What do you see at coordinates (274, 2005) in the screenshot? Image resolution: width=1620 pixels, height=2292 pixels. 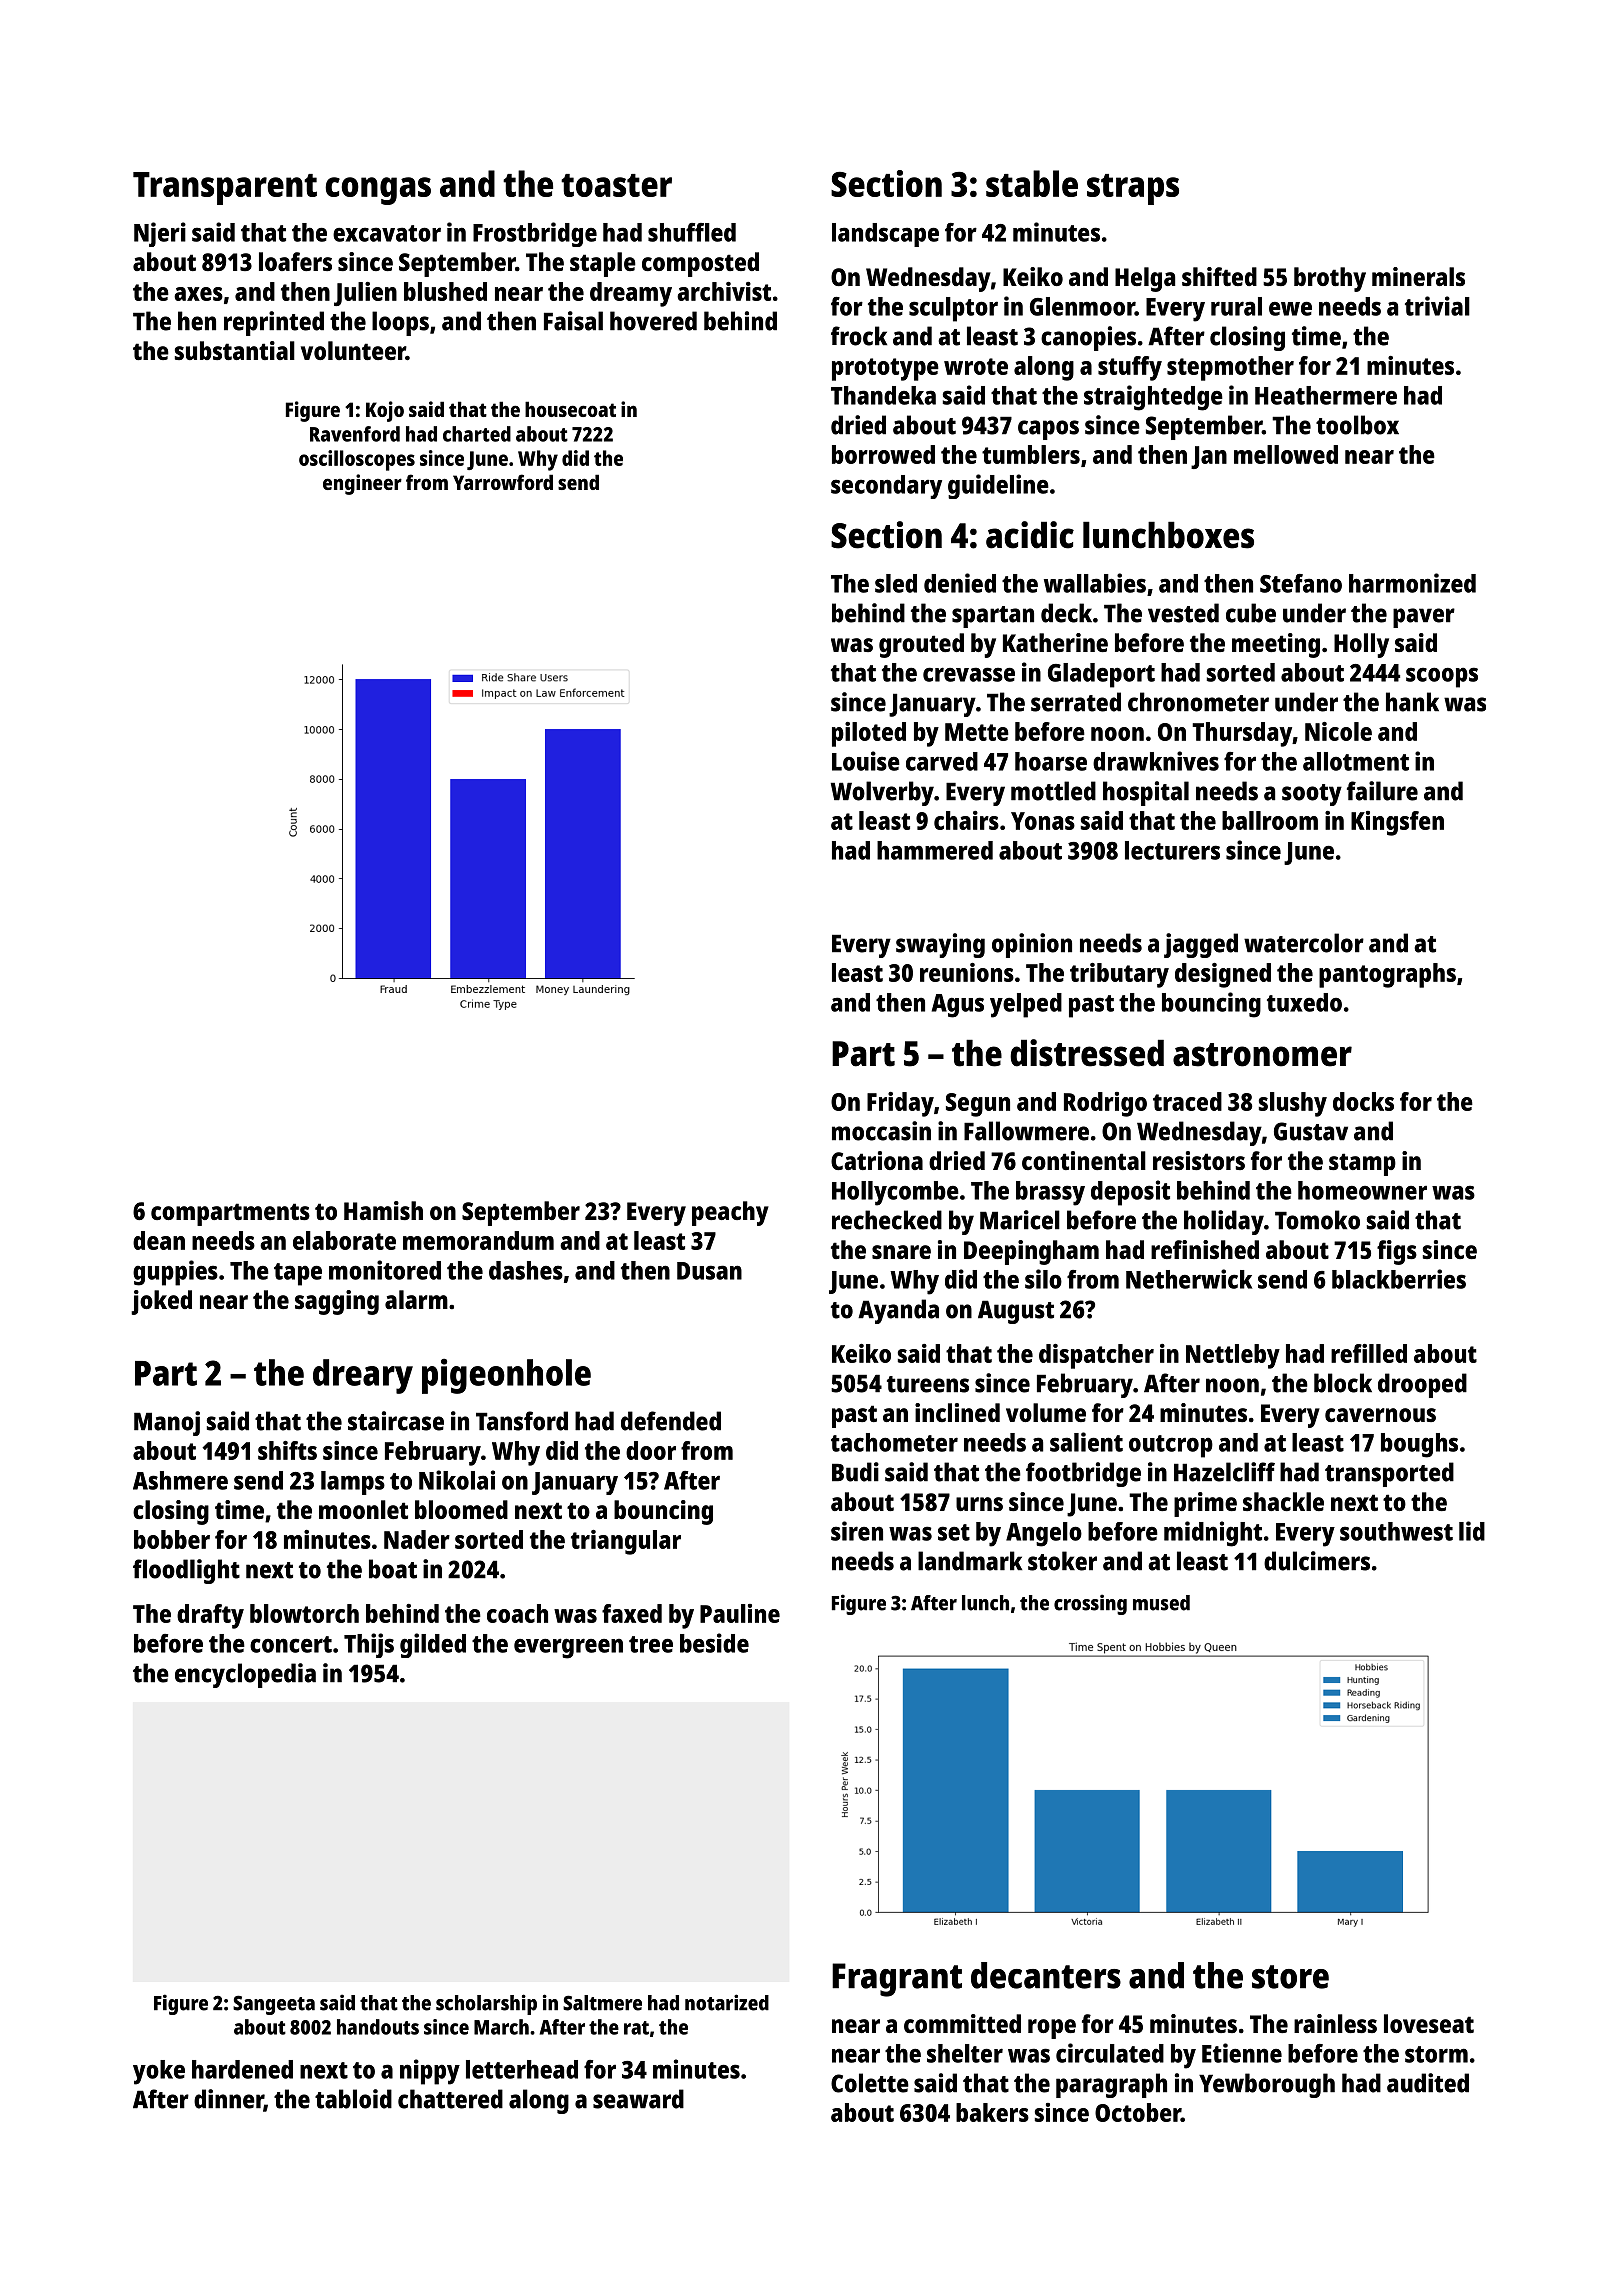 I see `Sangeeta` at bounding box center [274, 2005].
